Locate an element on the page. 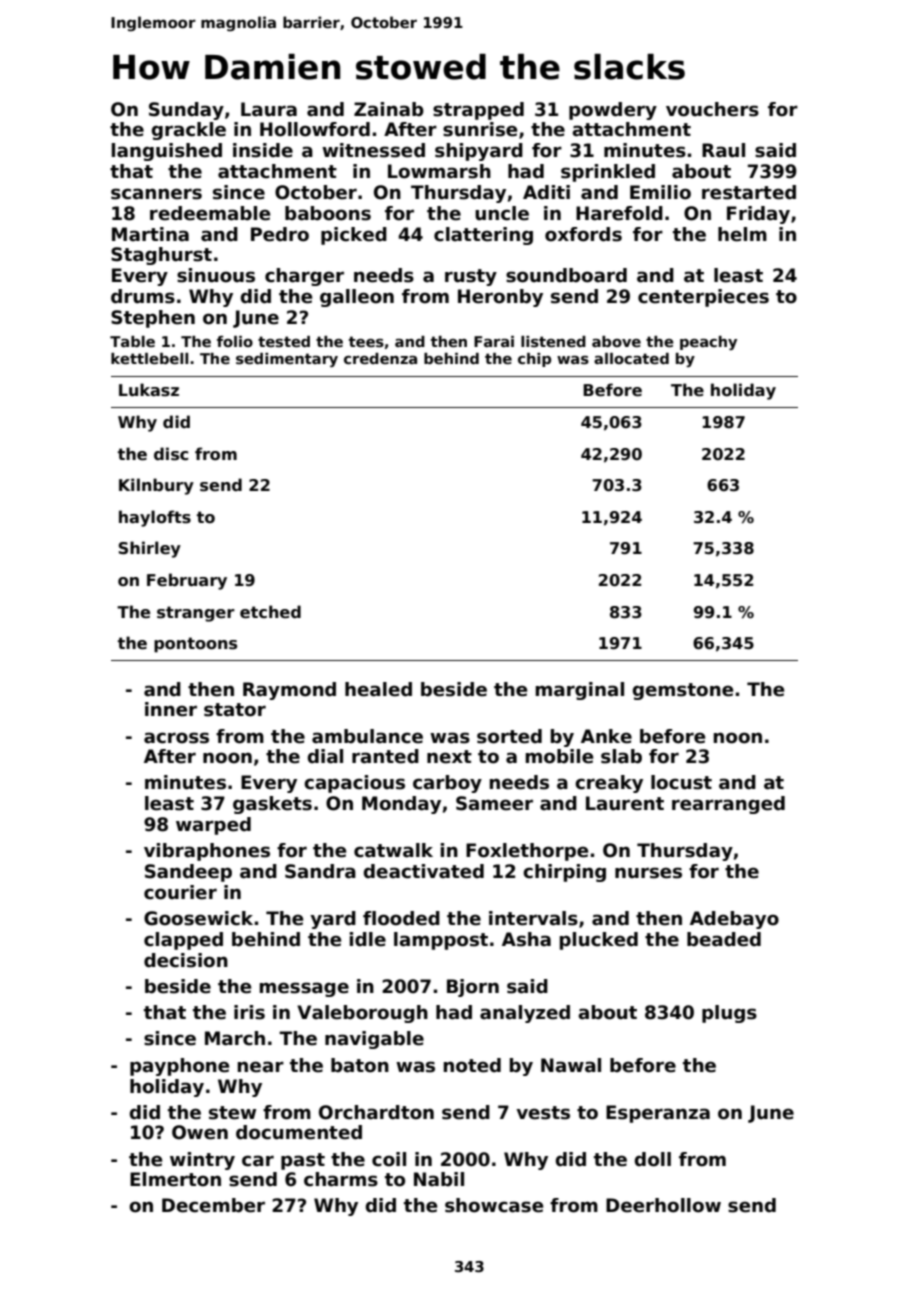 This document has height=1316, width=908. Elmerton is located at coordinates (175, 1179).
